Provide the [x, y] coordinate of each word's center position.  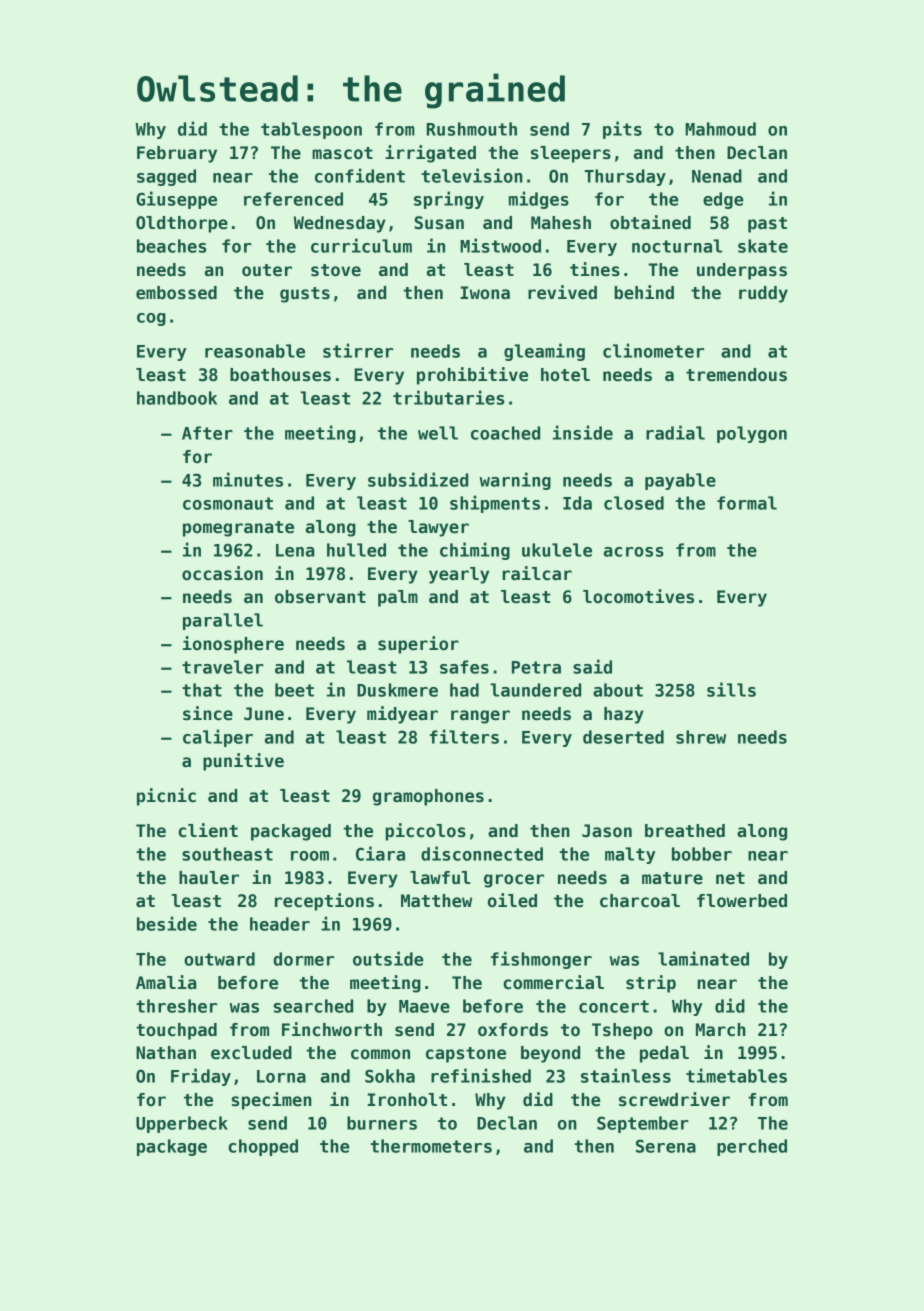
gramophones [428, 797]
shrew [701, 737]
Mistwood [500, 245]
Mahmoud [720, 129]
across [634, 552]
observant [320, 597]
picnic [166, 797]
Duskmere [397, 690]
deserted [623, 737]
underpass [742, 271]
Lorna [281, 1076]
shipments [495, 504]
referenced [293, 199]
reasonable [255, 351]
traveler [223, 667]
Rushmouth [472, 129]
